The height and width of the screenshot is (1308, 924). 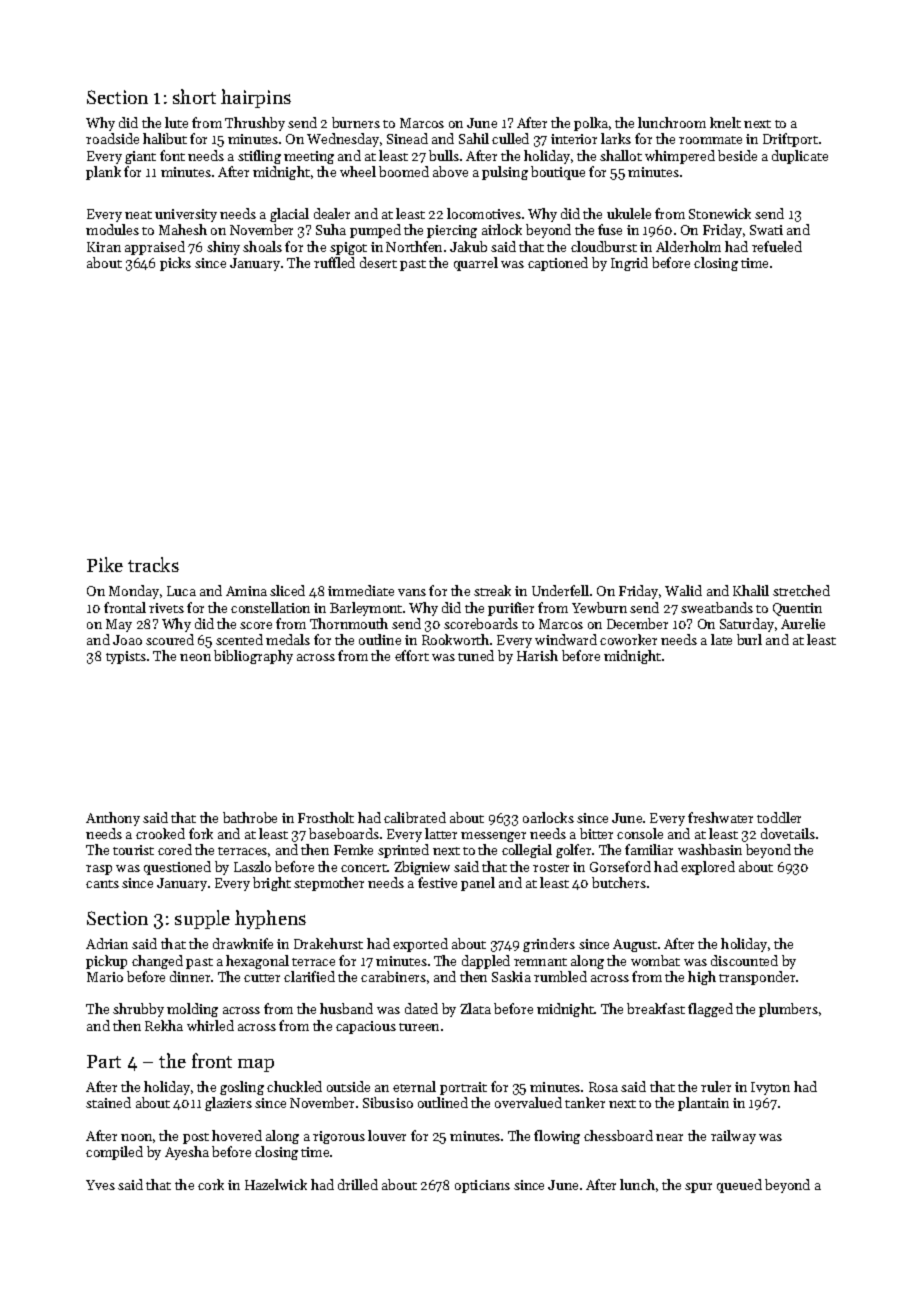 I want to click on louver, so click(x=387, y=1135).
